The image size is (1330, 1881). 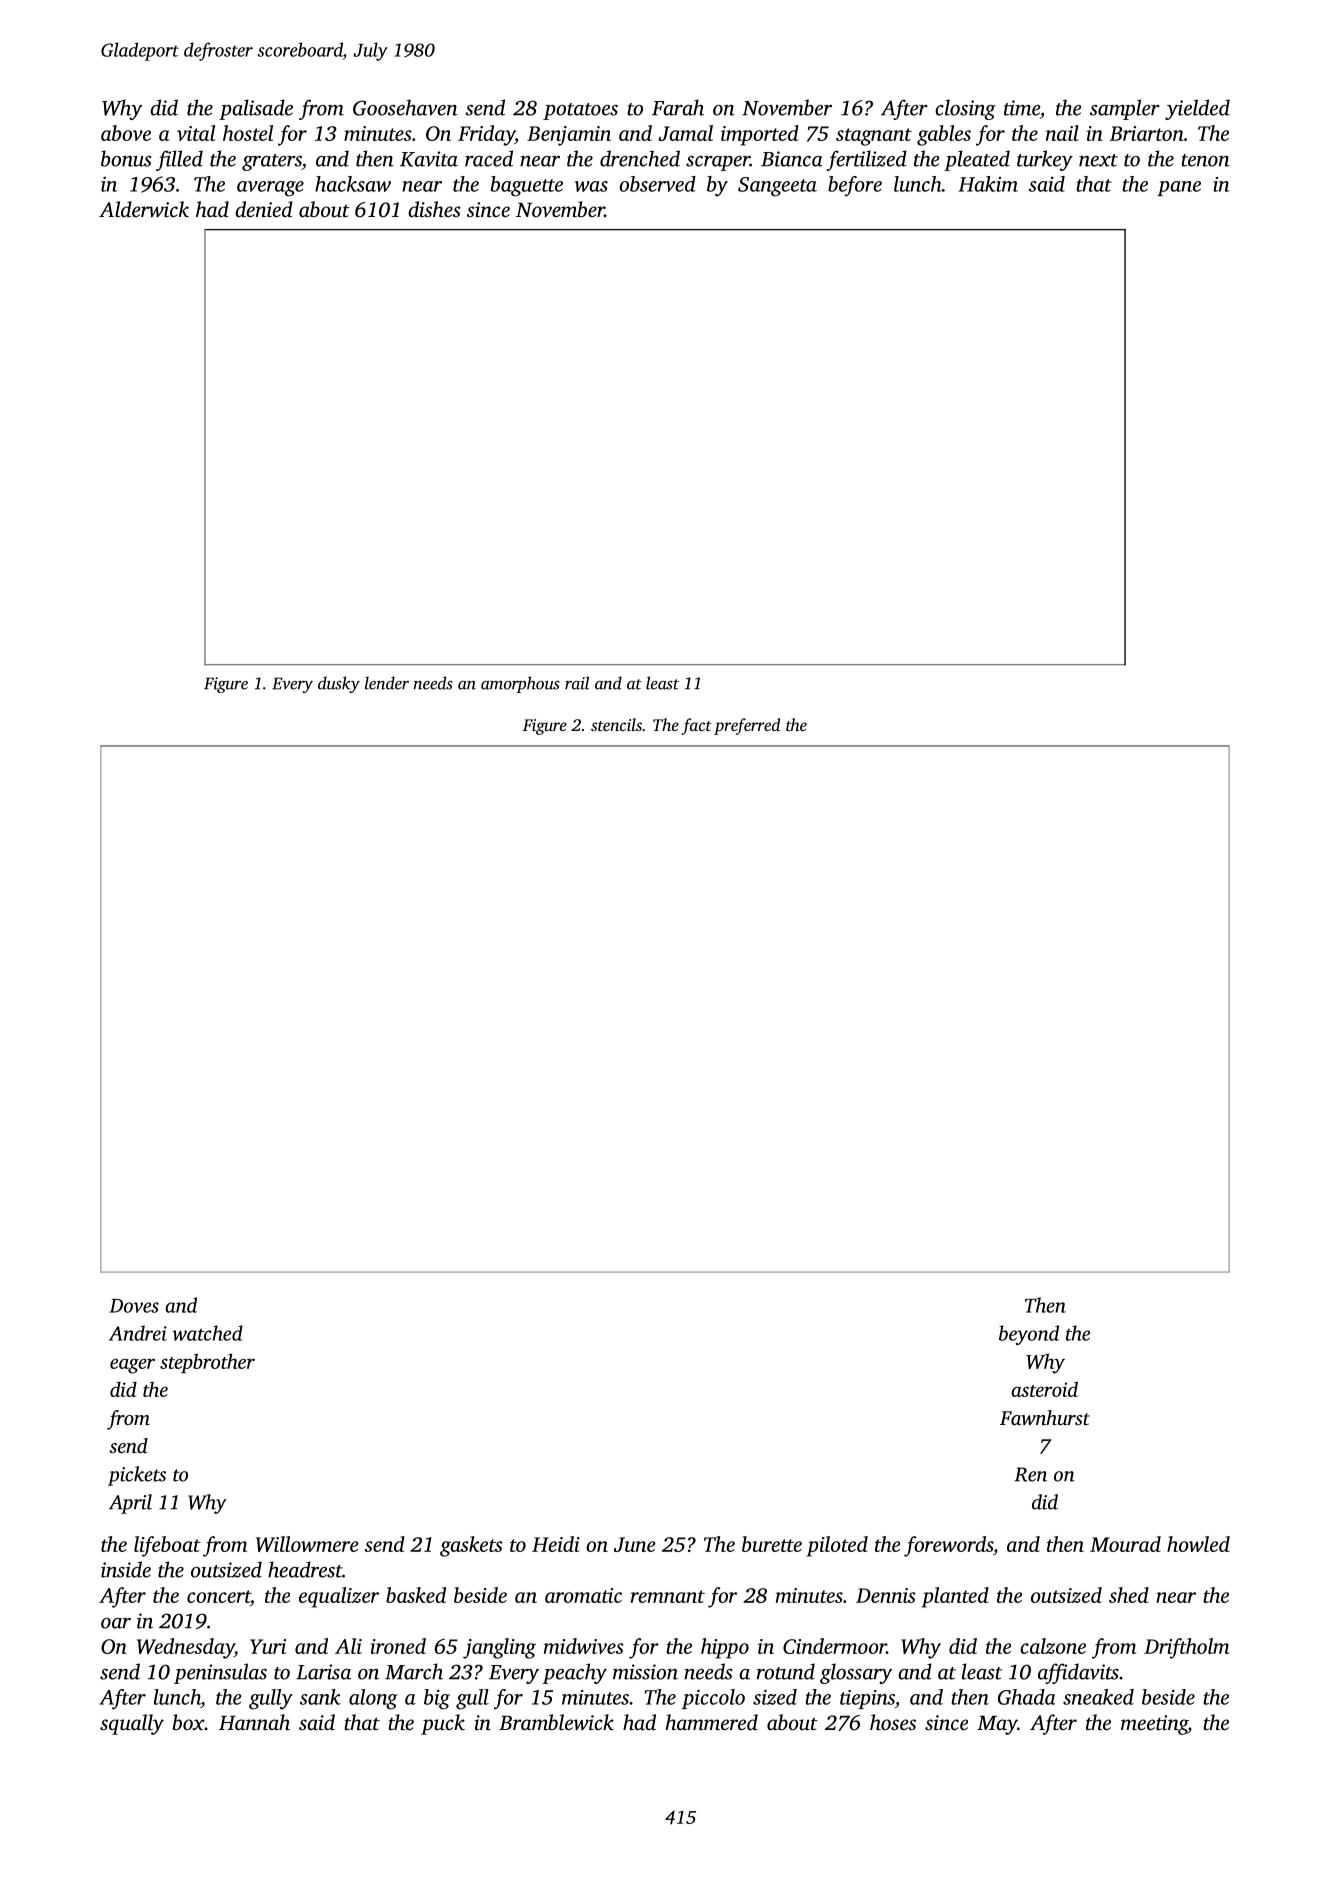 What do you see at coordinates (747, 726) in the screenshot?
I see `preferred` at bounding box center [747, 726].
